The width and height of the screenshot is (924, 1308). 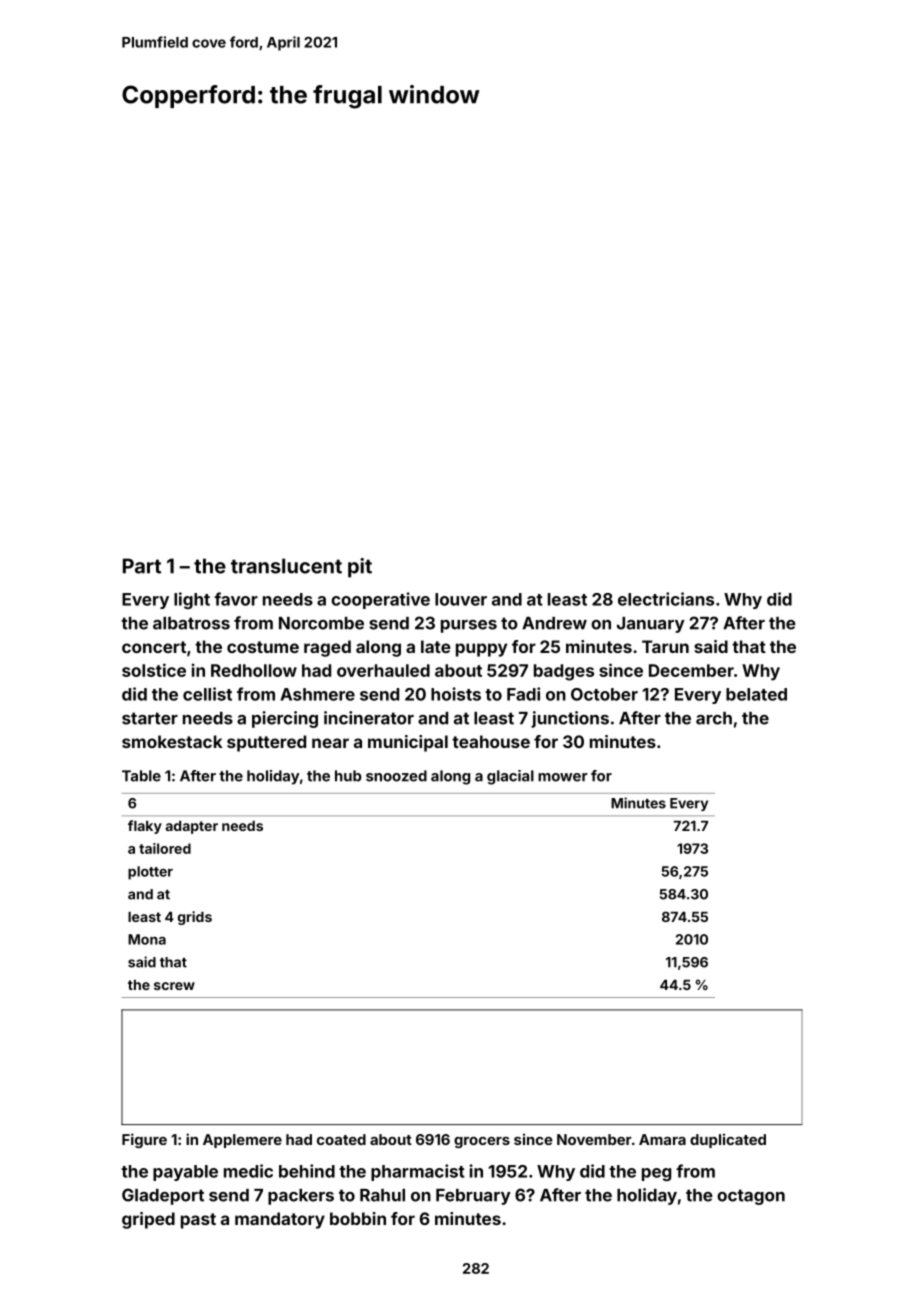 I want to click on Andrew, so click(x=554, y=623).
